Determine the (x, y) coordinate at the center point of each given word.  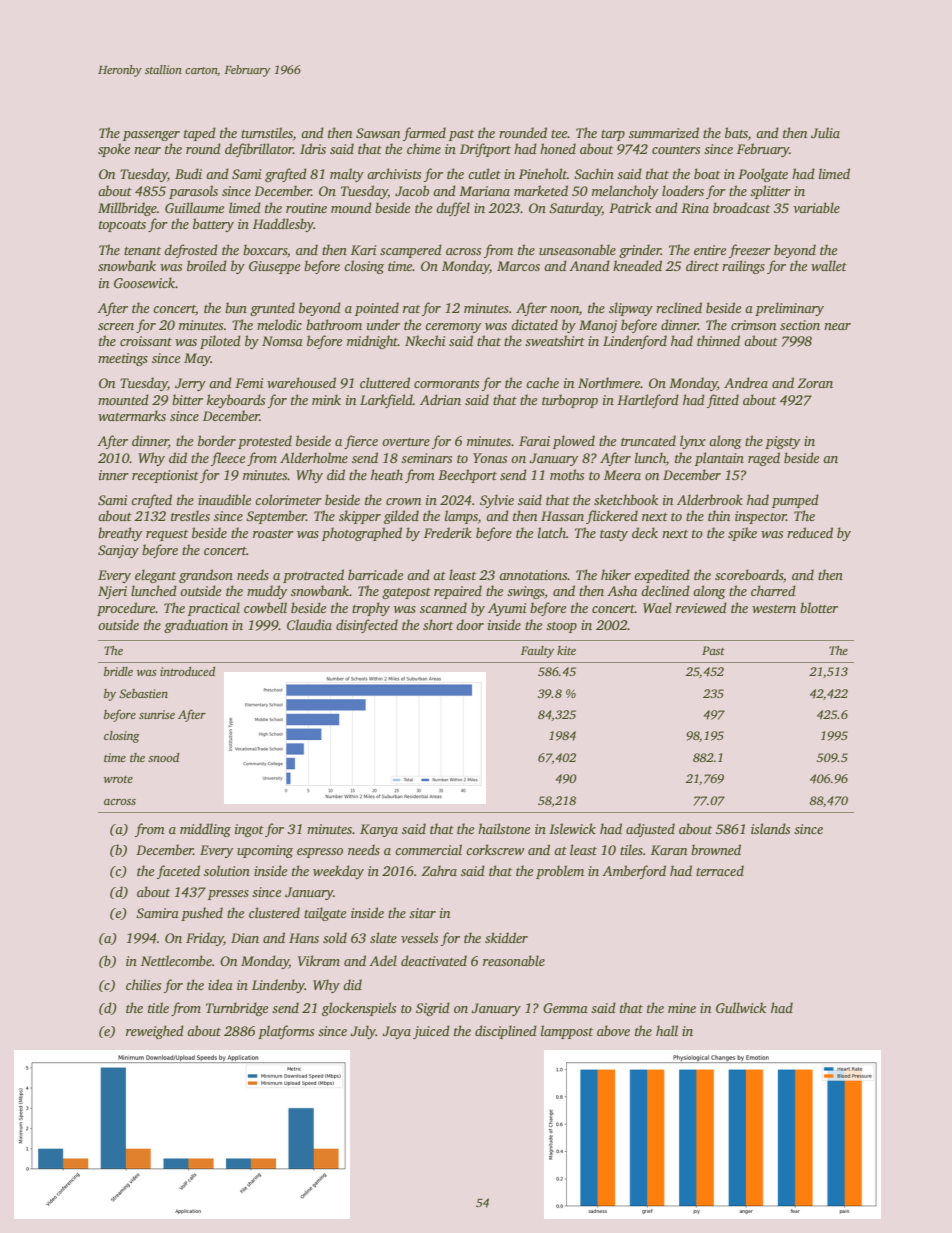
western (774, 609)
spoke (114, 150)
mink (326, 399)
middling (205, 830)
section (800, 325)
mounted (123, 399)
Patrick (630, 207)
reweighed (155, 1032)
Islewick (572, 828)
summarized (664, 132)
